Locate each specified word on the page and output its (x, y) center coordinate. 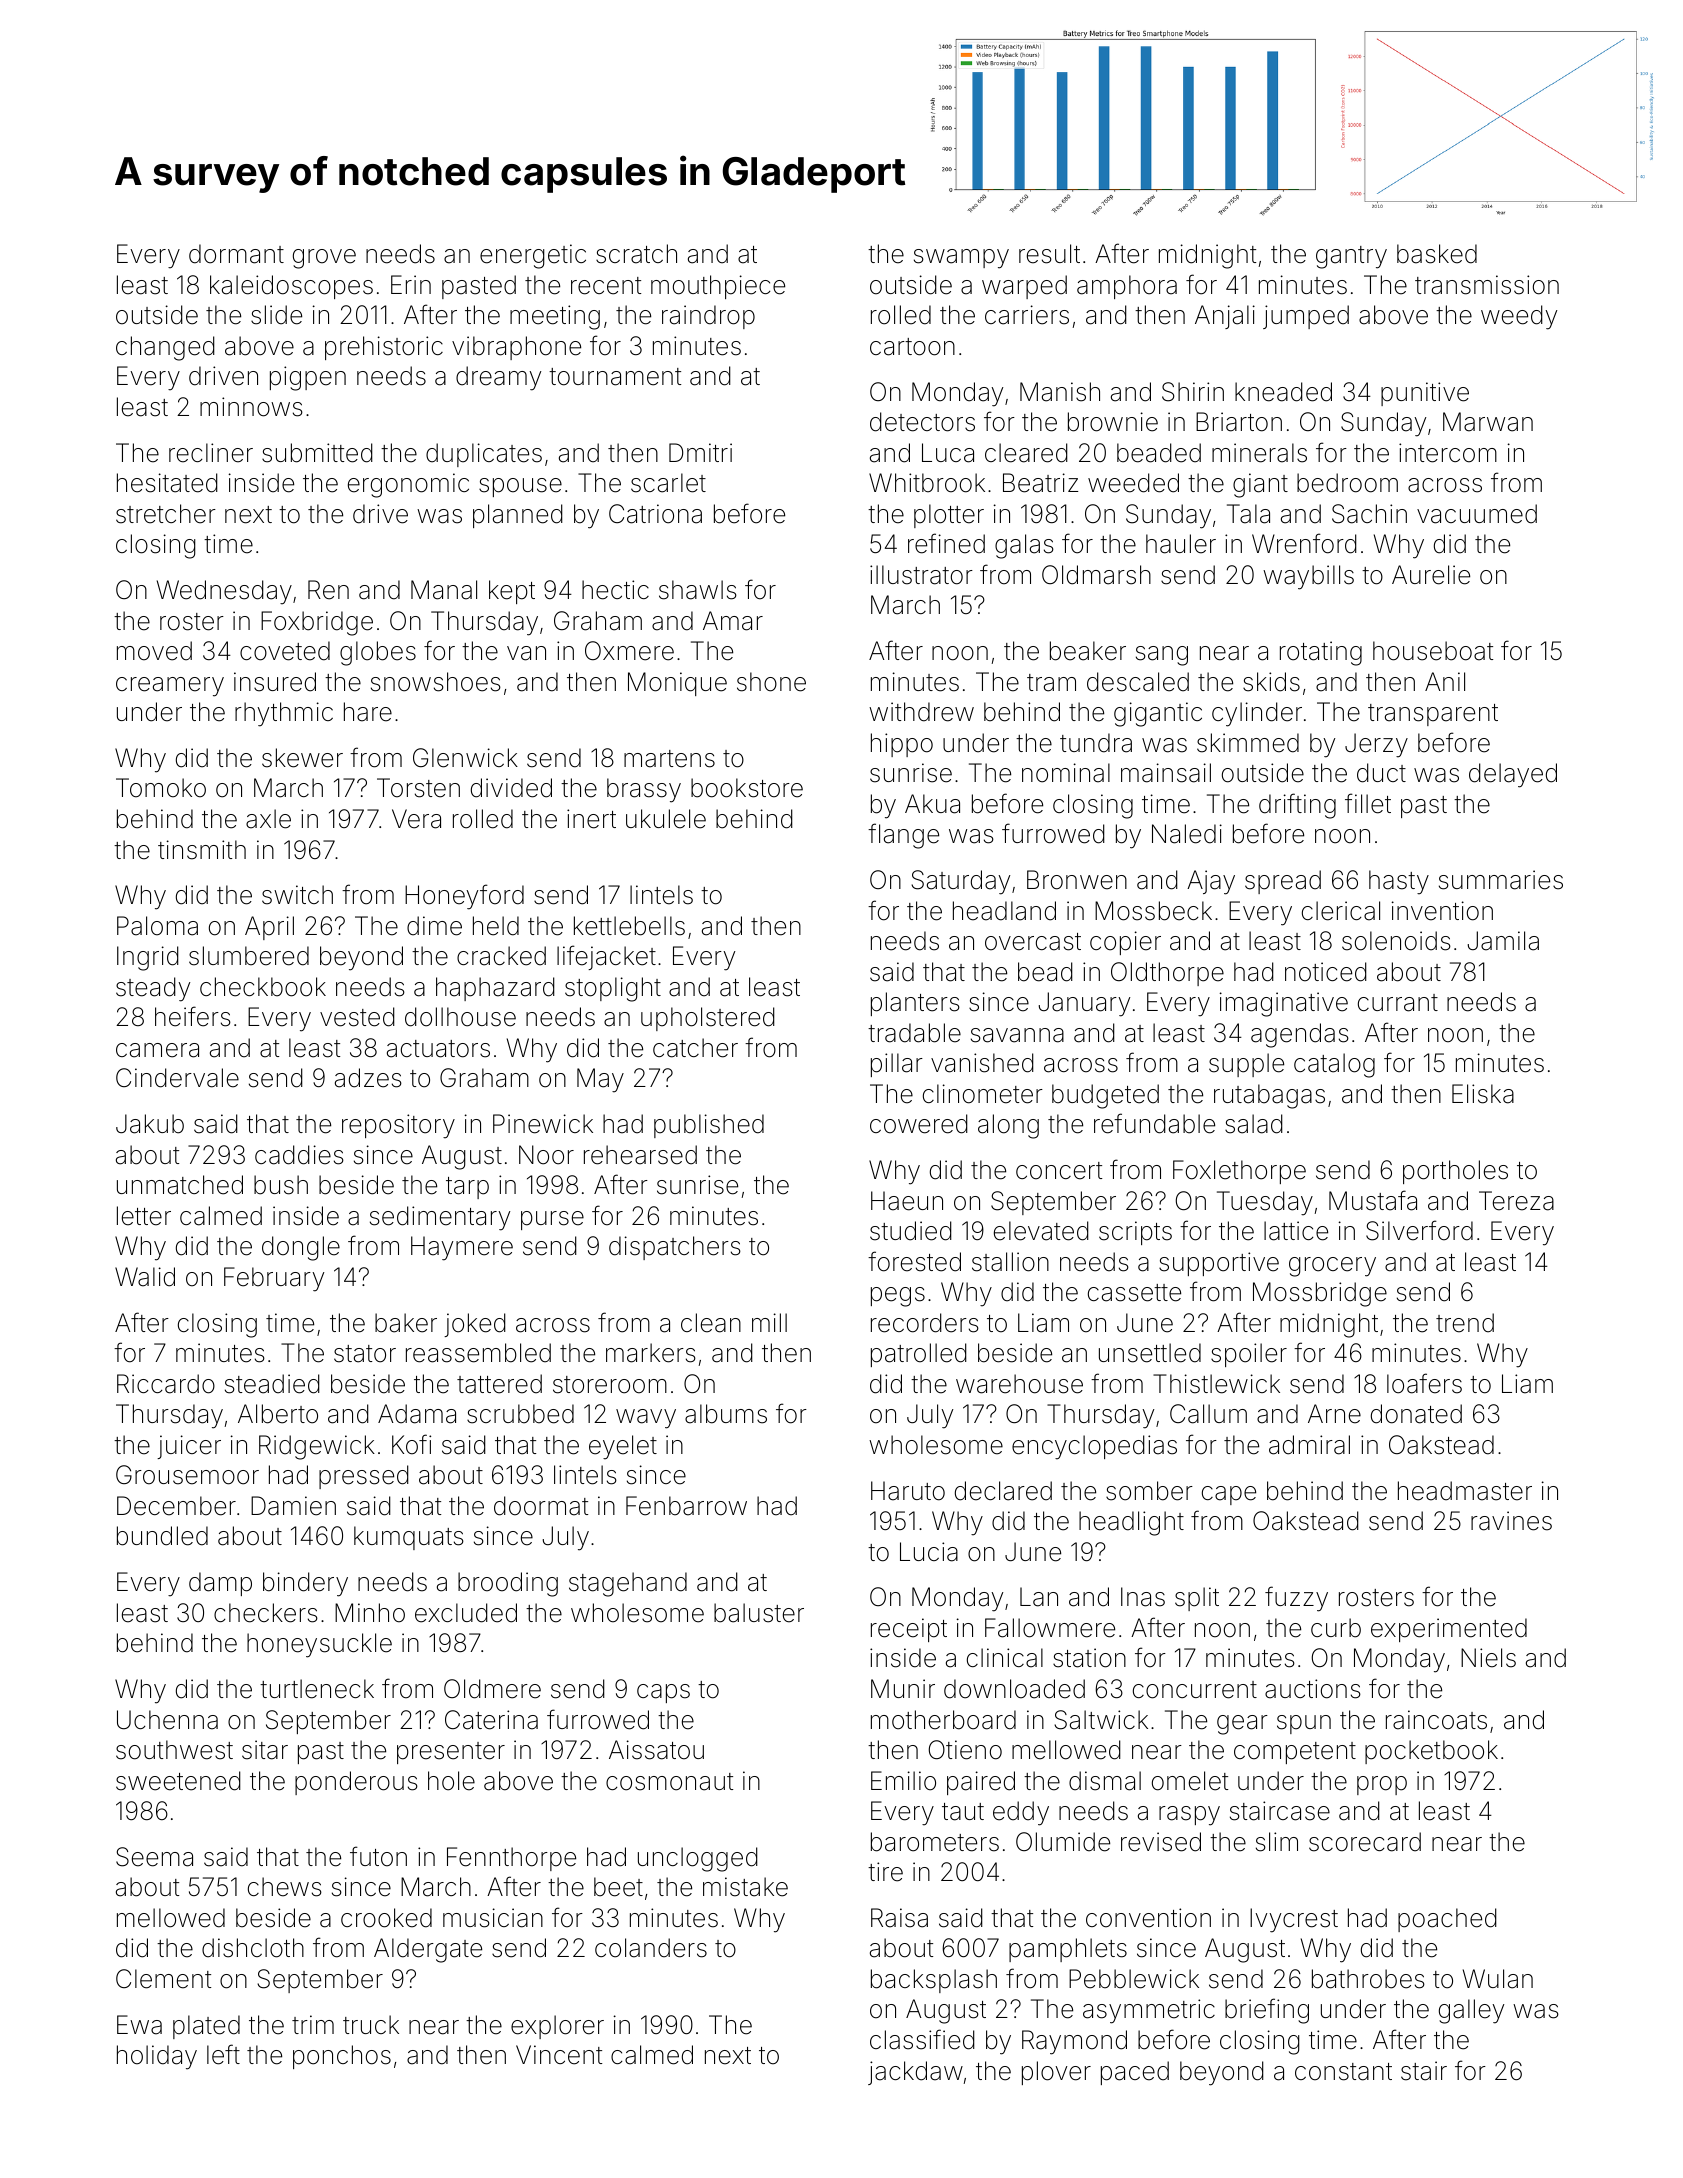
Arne (1334, 1414)
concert (1059, 1171)
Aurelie (1431, 575)
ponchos (342, 2057)
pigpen (308, 378)
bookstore (747, 788)
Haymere (462, 1248)
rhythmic (284, 714)
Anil (1445, 681)
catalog (1334, 1065)
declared (1003, 1491)
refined (946, 543)
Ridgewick (317, 1447)
